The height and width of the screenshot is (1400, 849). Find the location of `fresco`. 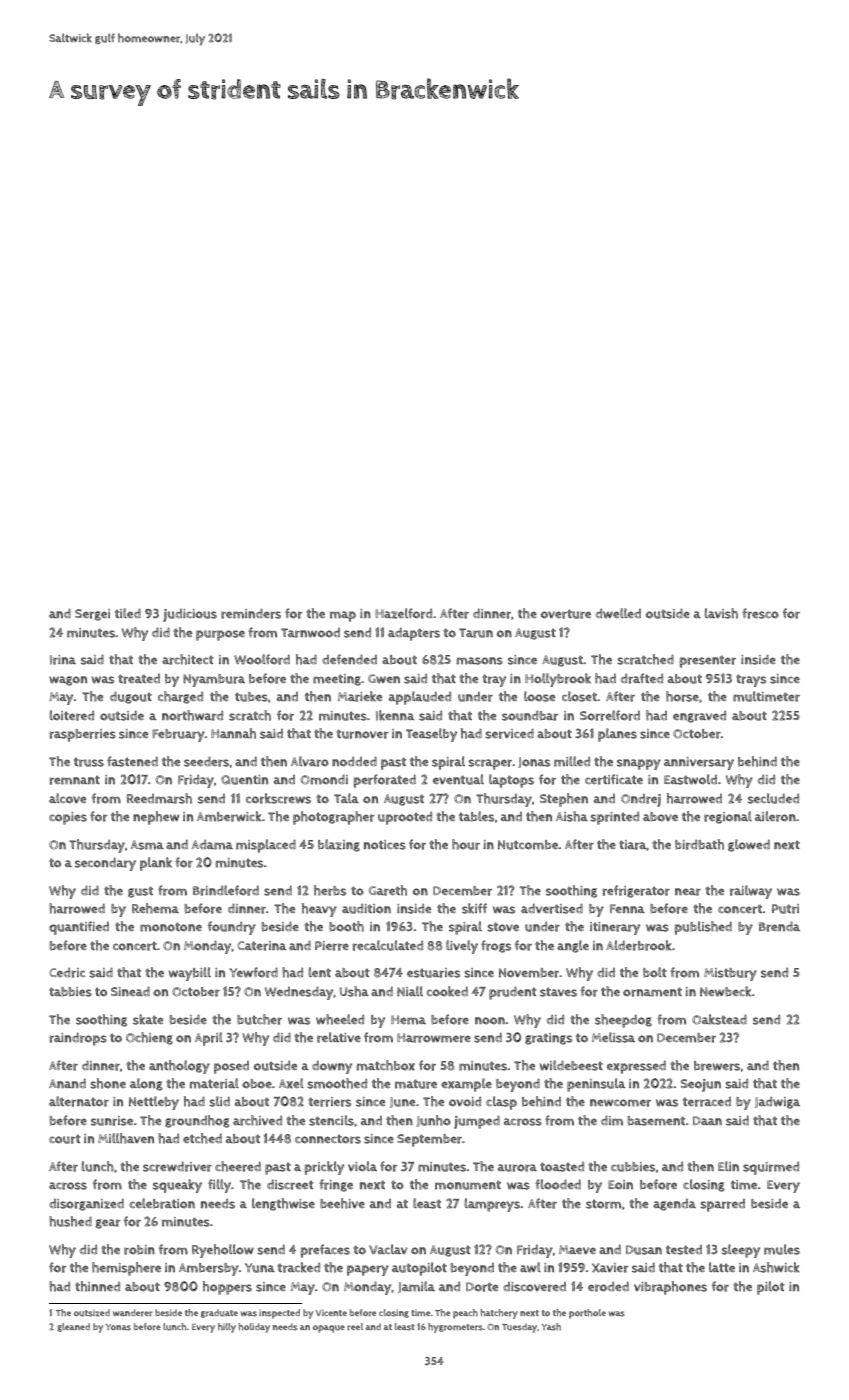

fresco is located at coordinates (760, 613).
